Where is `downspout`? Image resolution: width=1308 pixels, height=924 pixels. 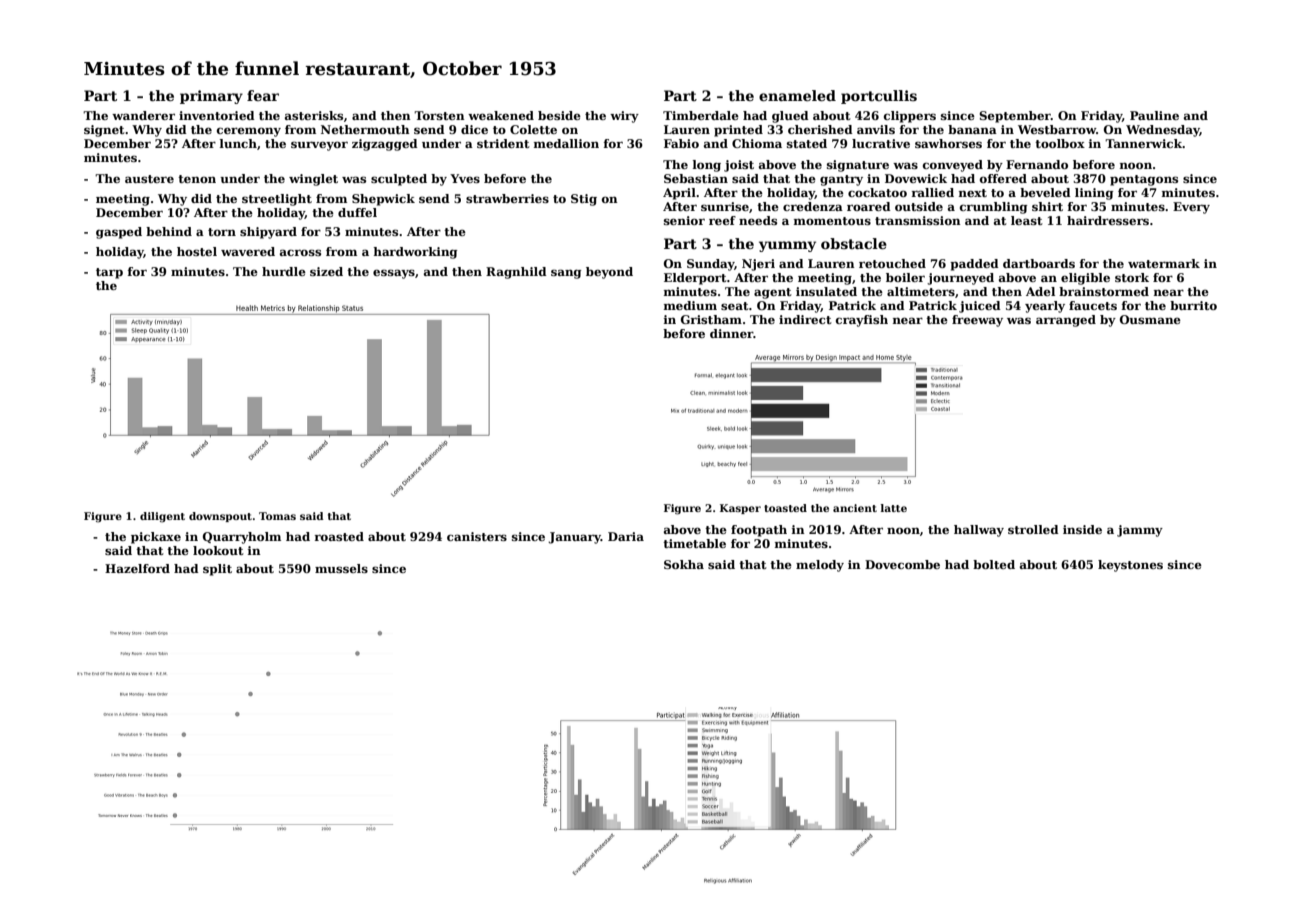
downspout is located at coordinates (220, 517).
